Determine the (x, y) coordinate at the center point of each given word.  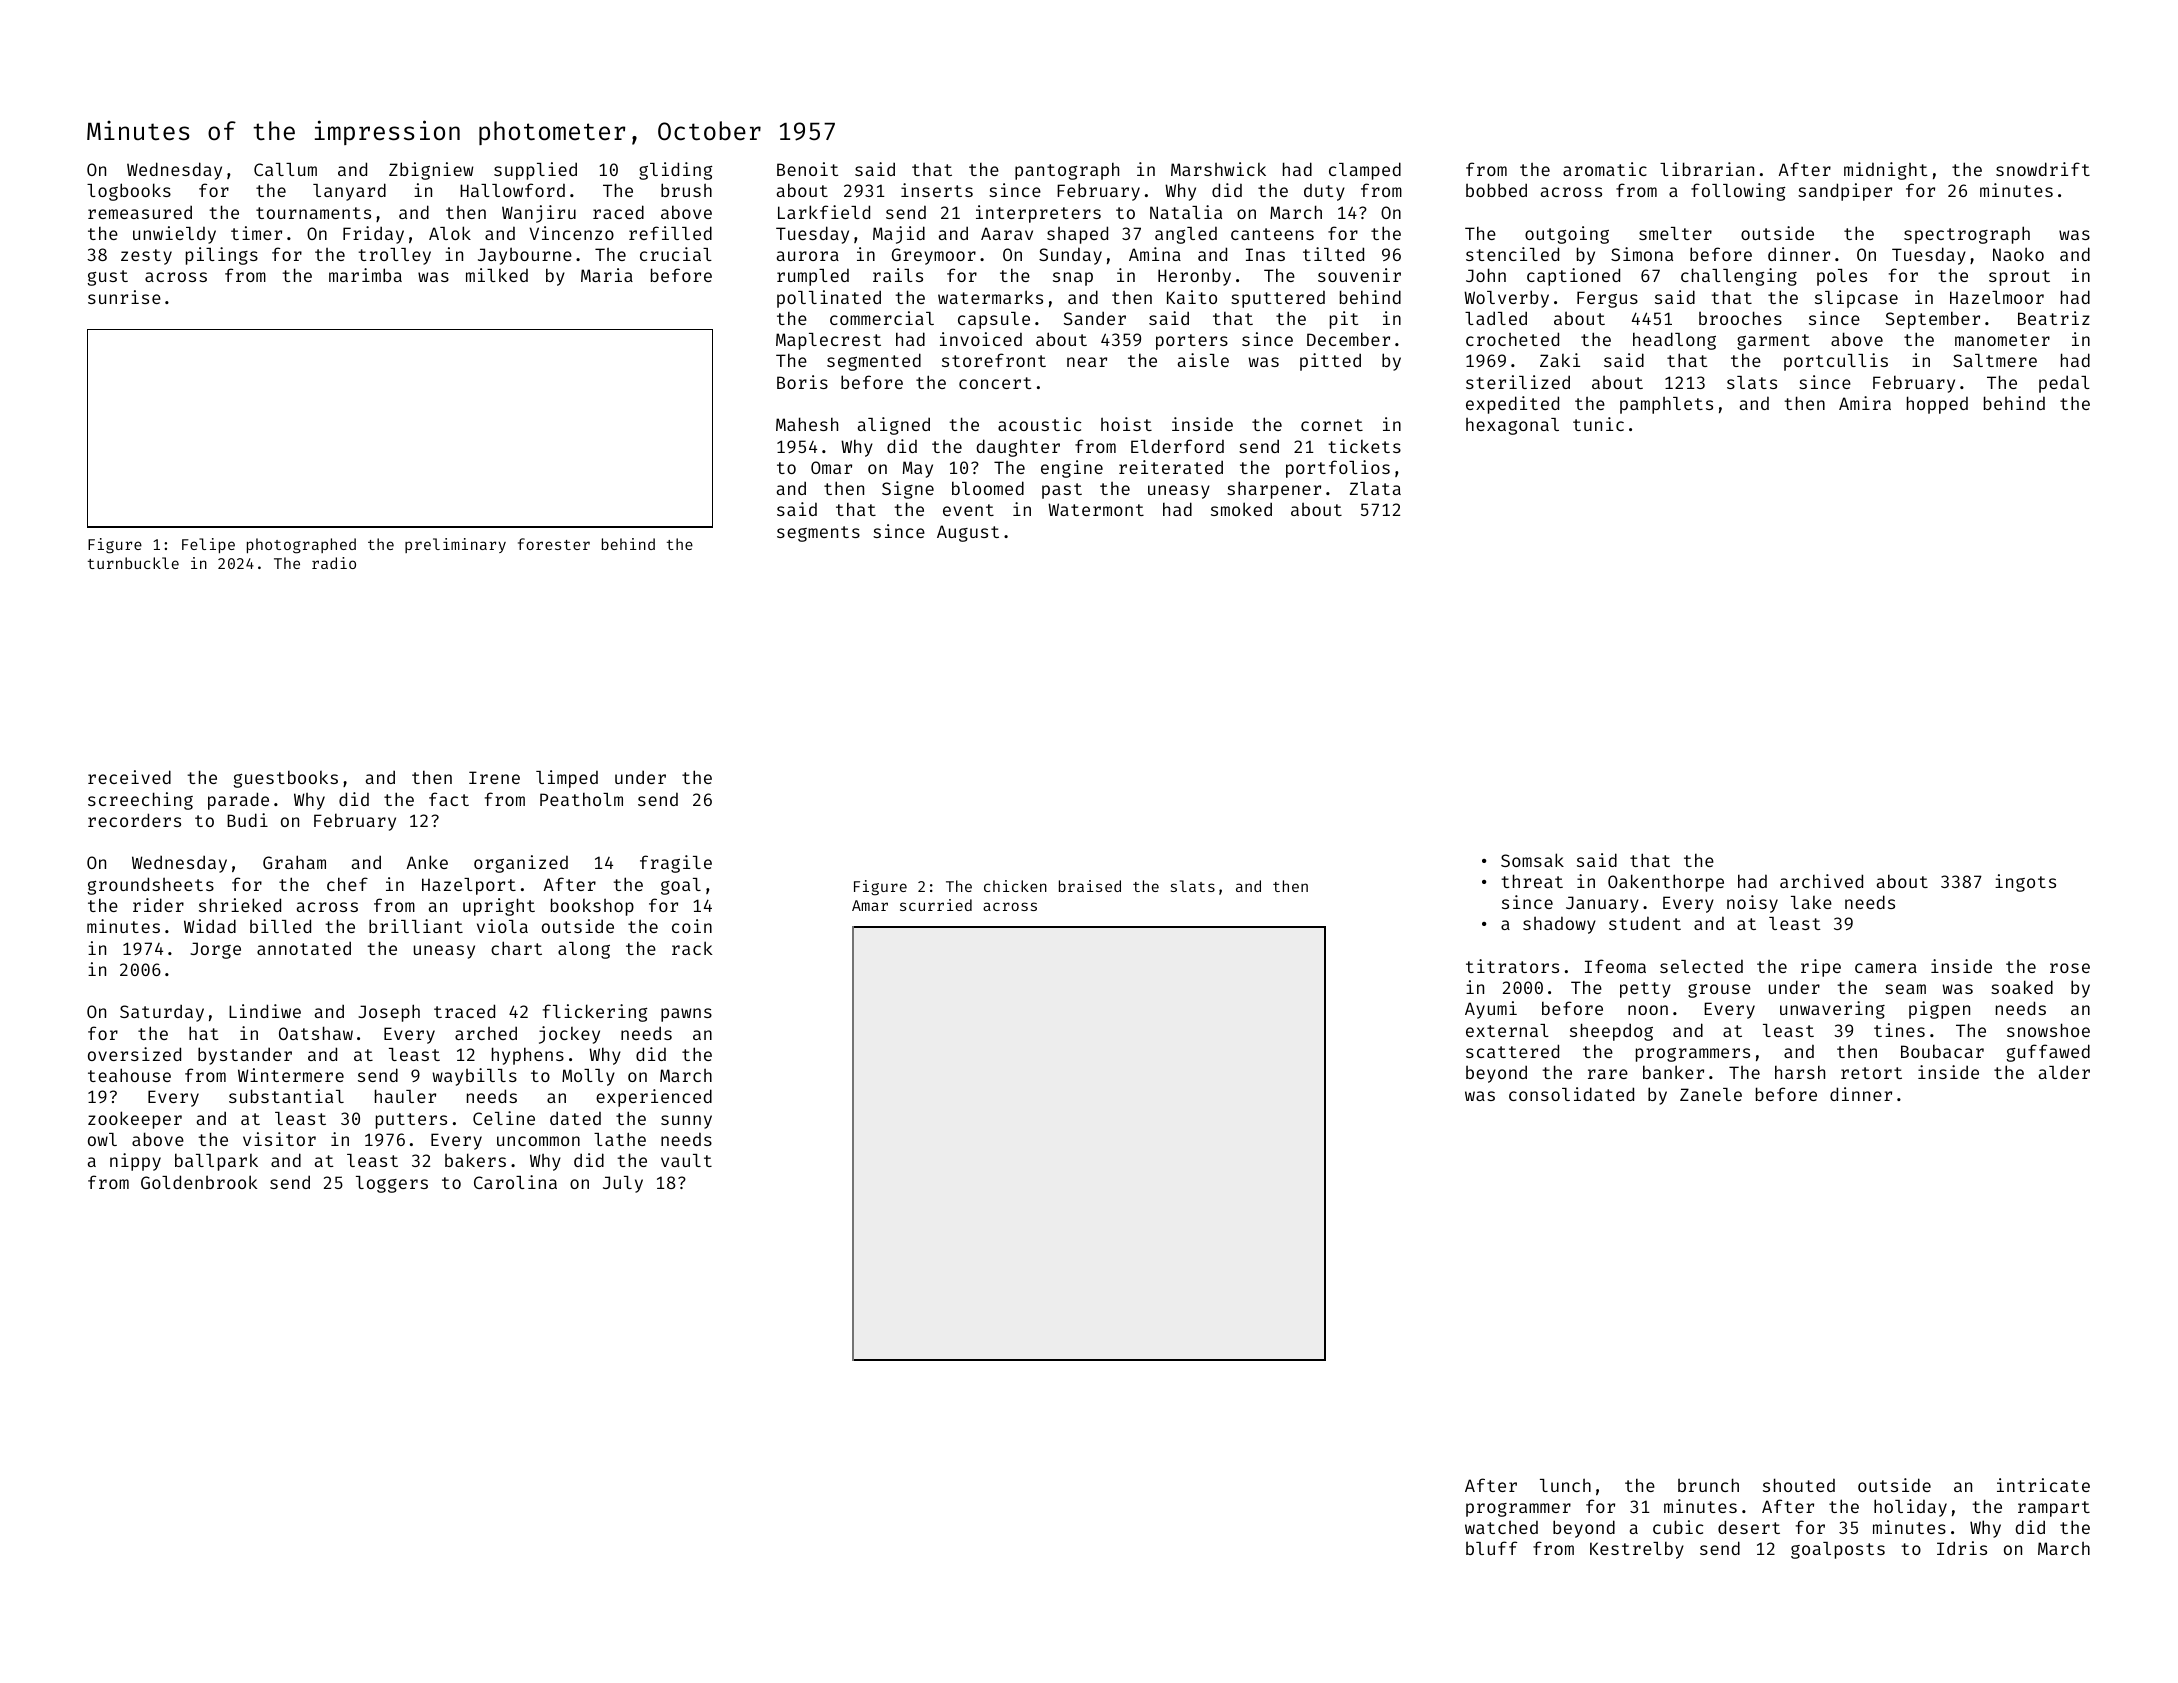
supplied (535, 171)
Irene (494, 777)
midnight (1886, 171)
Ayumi (1491, 1010)
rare (1608, 1074)
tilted (1333, 254)
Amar (870, 905)
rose (2070, 968)
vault (686, 1160)
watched (1501, 1527)
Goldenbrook (199, 1182)
